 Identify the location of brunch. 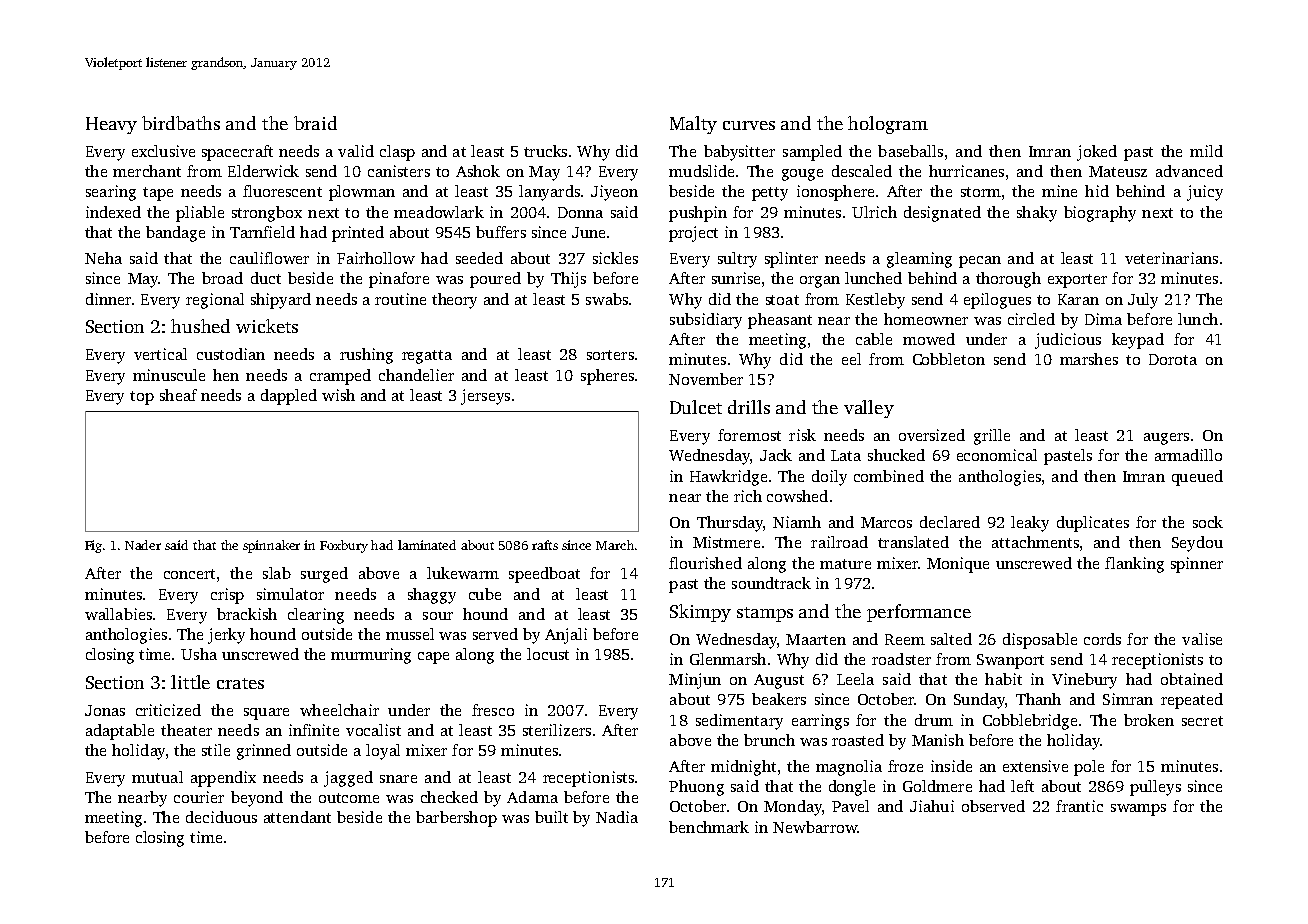
(769, 740).
